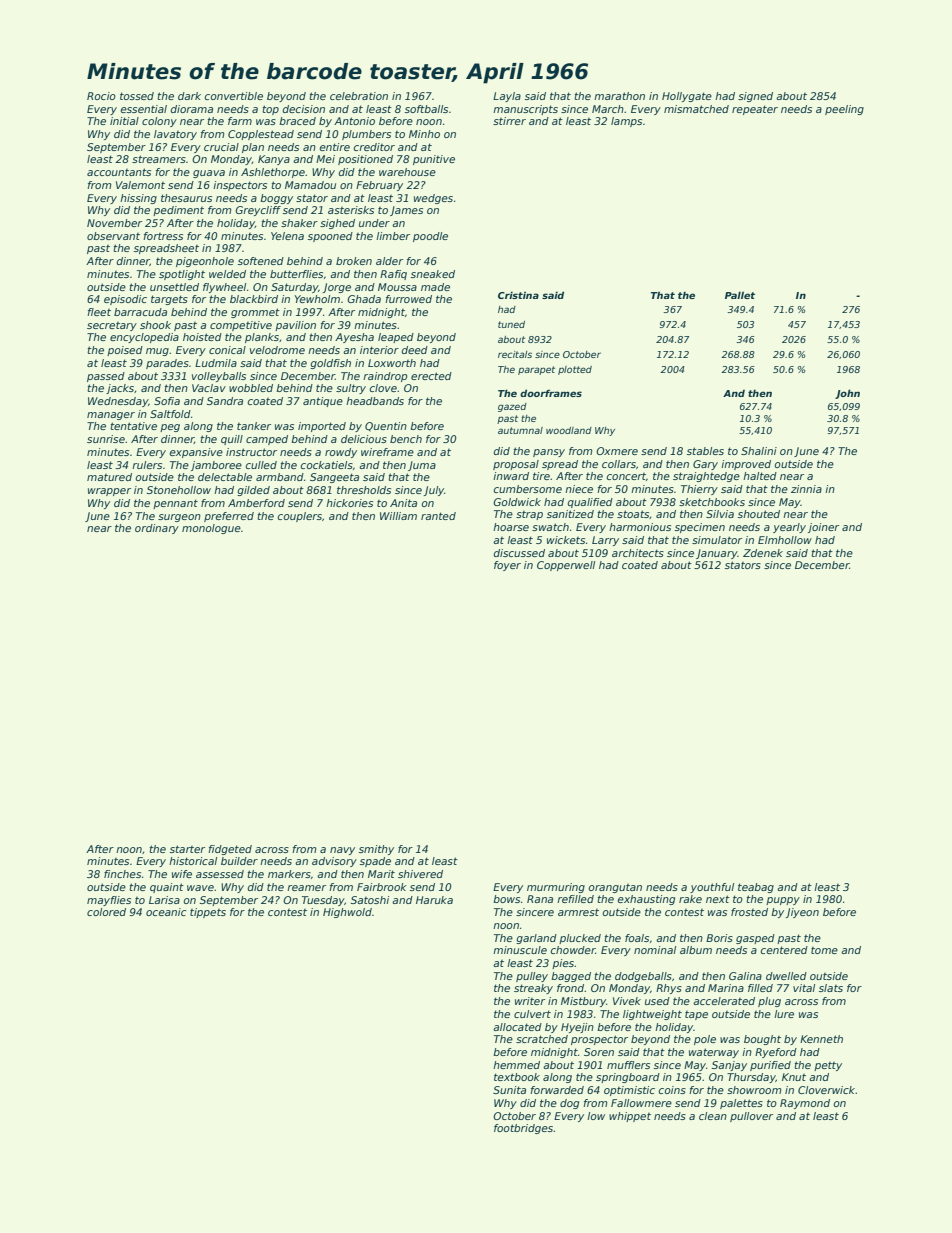  What do you see at coordinates (516, 1065) in the image?
I see `hemmed` at bounding box center [516, 1065].
